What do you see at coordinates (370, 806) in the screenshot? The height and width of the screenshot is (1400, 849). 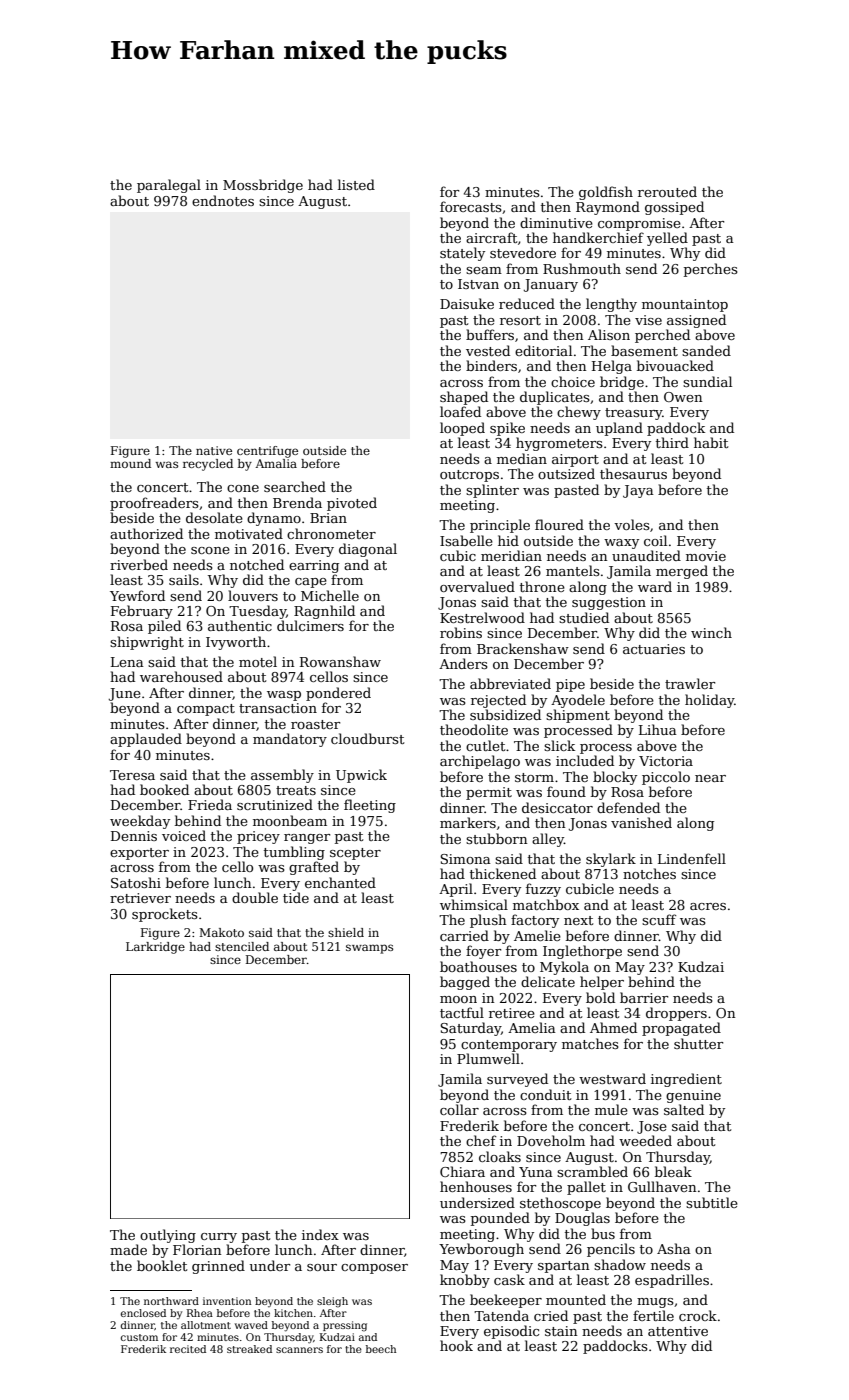 I see `fleeting` at bounding box center [370, 806].
